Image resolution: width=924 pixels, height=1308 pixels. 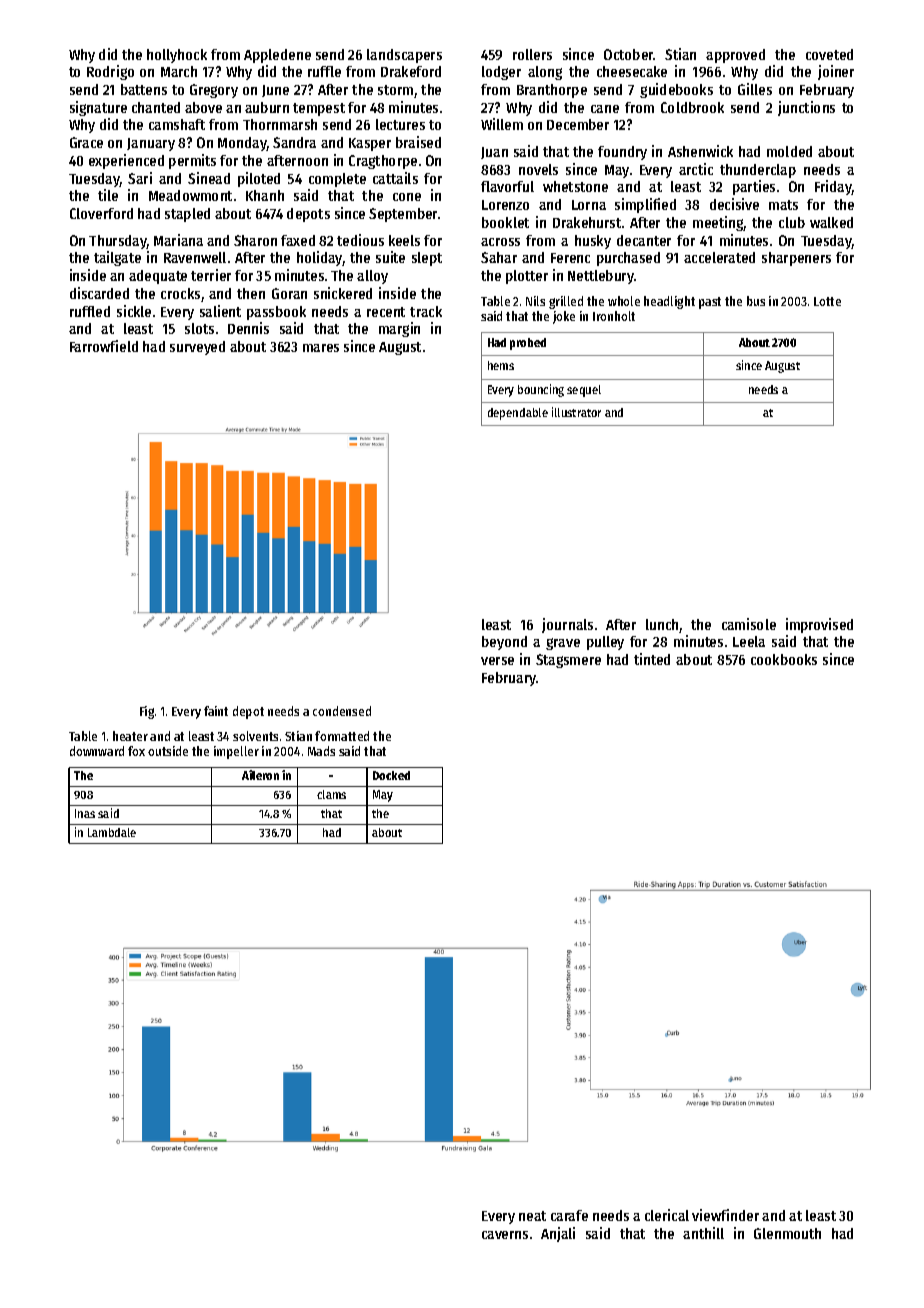 What do you see at coordinates (216, 711) in the page?
I see `faint` at bounding box center [216, 711].
